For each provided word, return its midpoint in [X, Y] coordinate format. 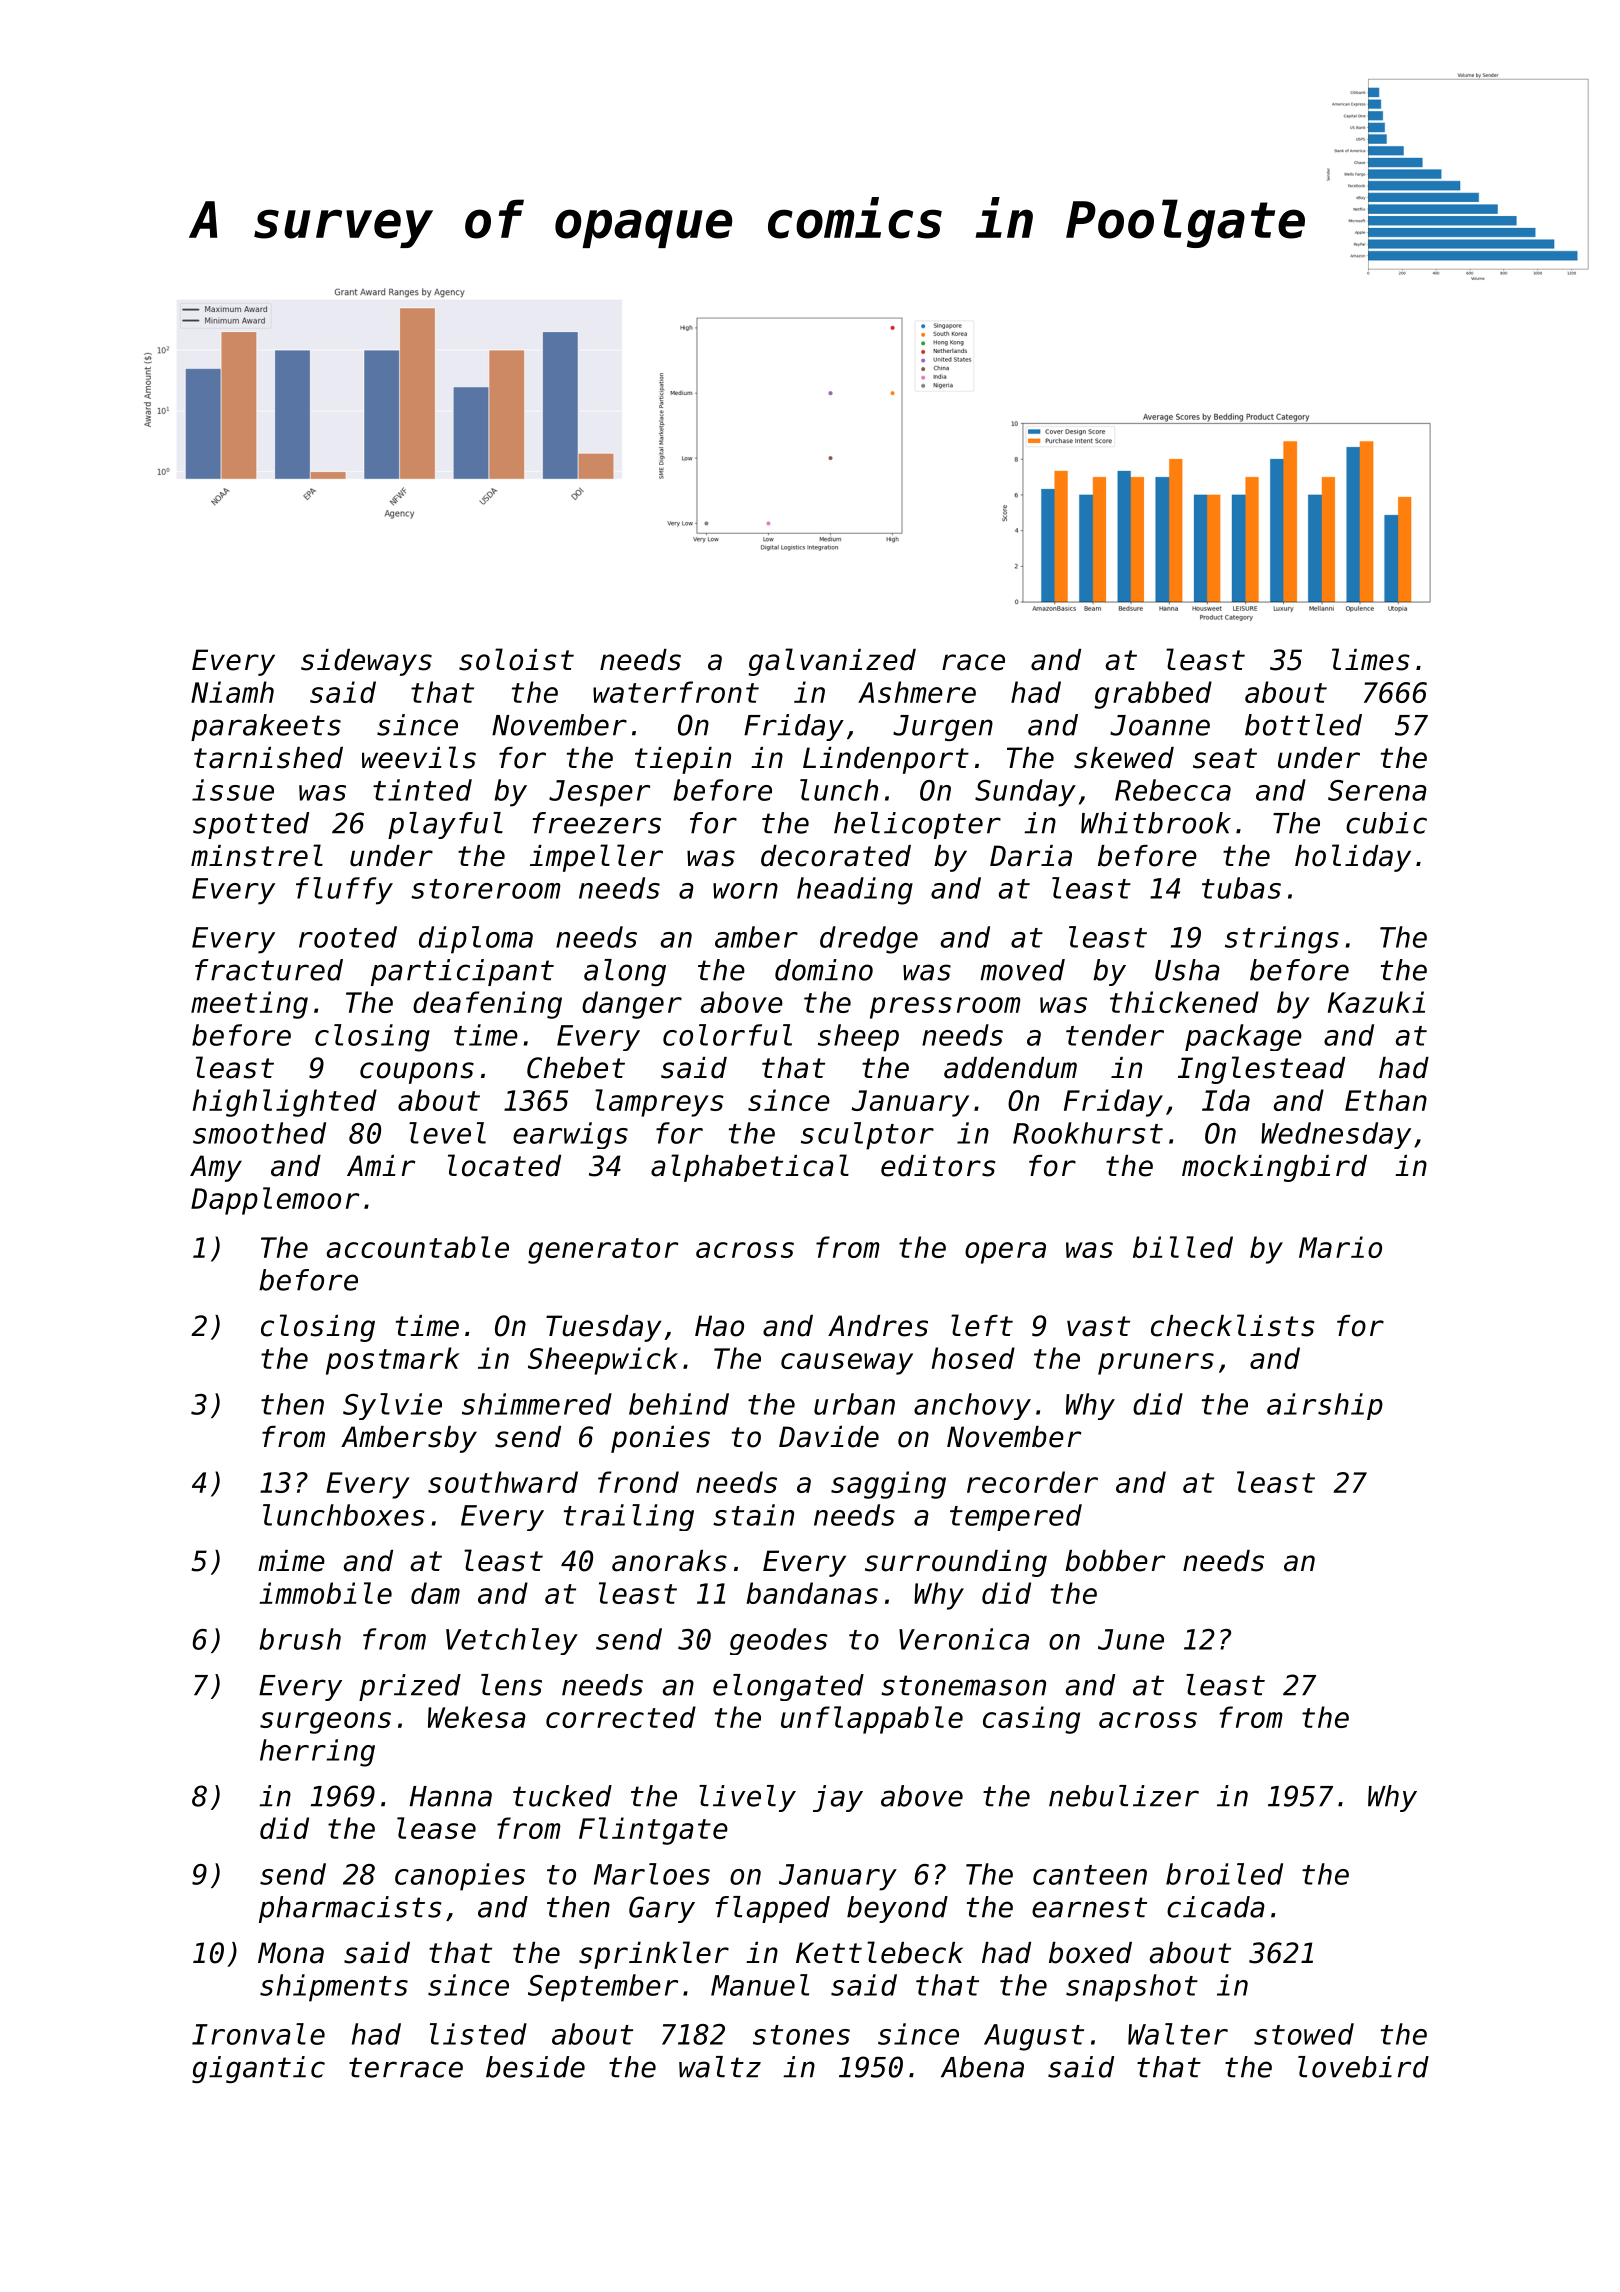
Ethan [1386, 1100]
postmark [393, 1361]
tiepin [683, 760]
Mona [291, 1953]
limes [1371, 659]
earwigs [570, 1135]
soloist [516, 659]
